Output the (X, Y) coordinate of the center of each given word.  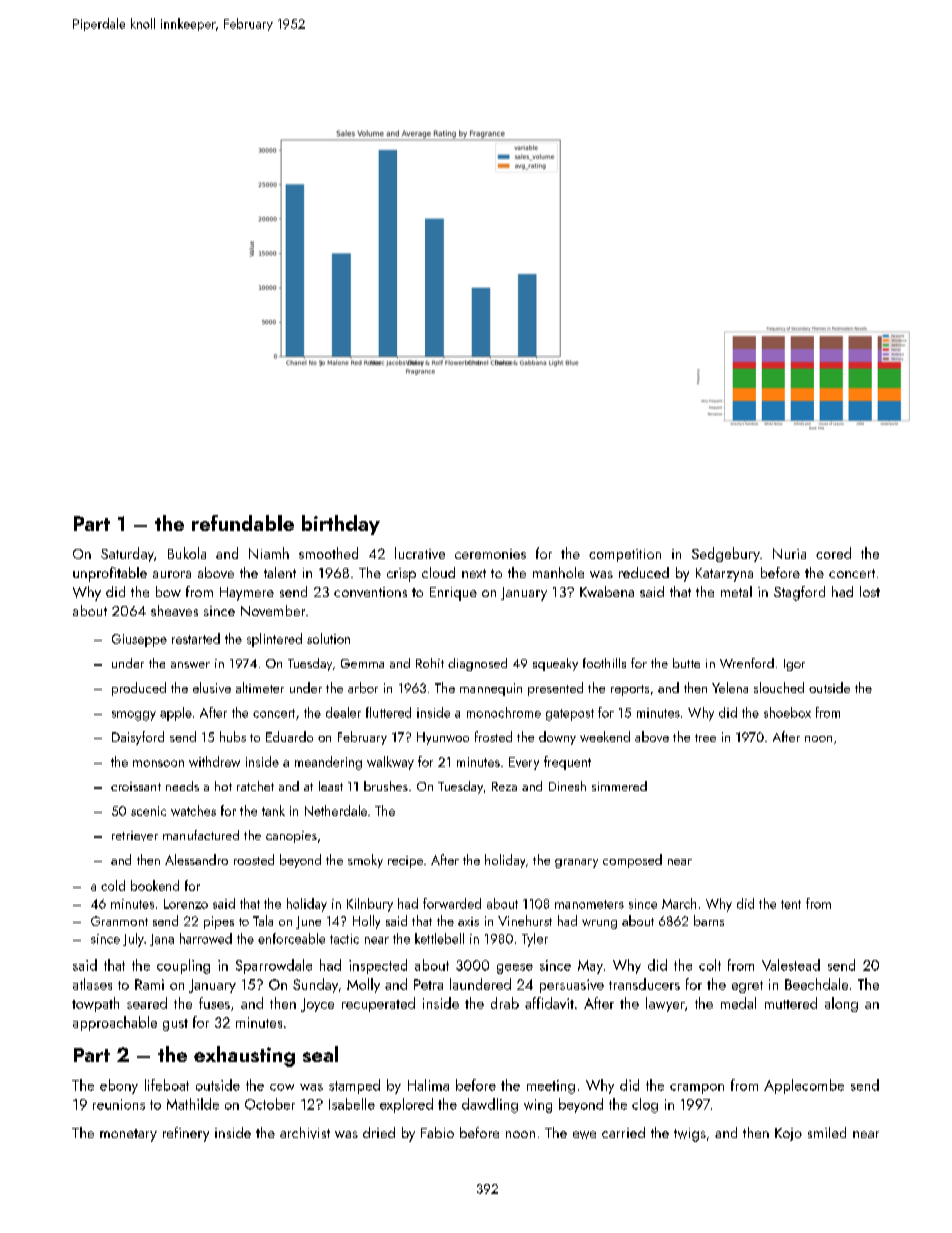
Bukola (187, 553)
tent (791, 904)
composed (632, 861)
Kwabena (607, 591)
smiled (827, 1132)
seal (320, 1054)
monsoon (158, 763)
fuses (214, 1003)
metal (736, 591)
